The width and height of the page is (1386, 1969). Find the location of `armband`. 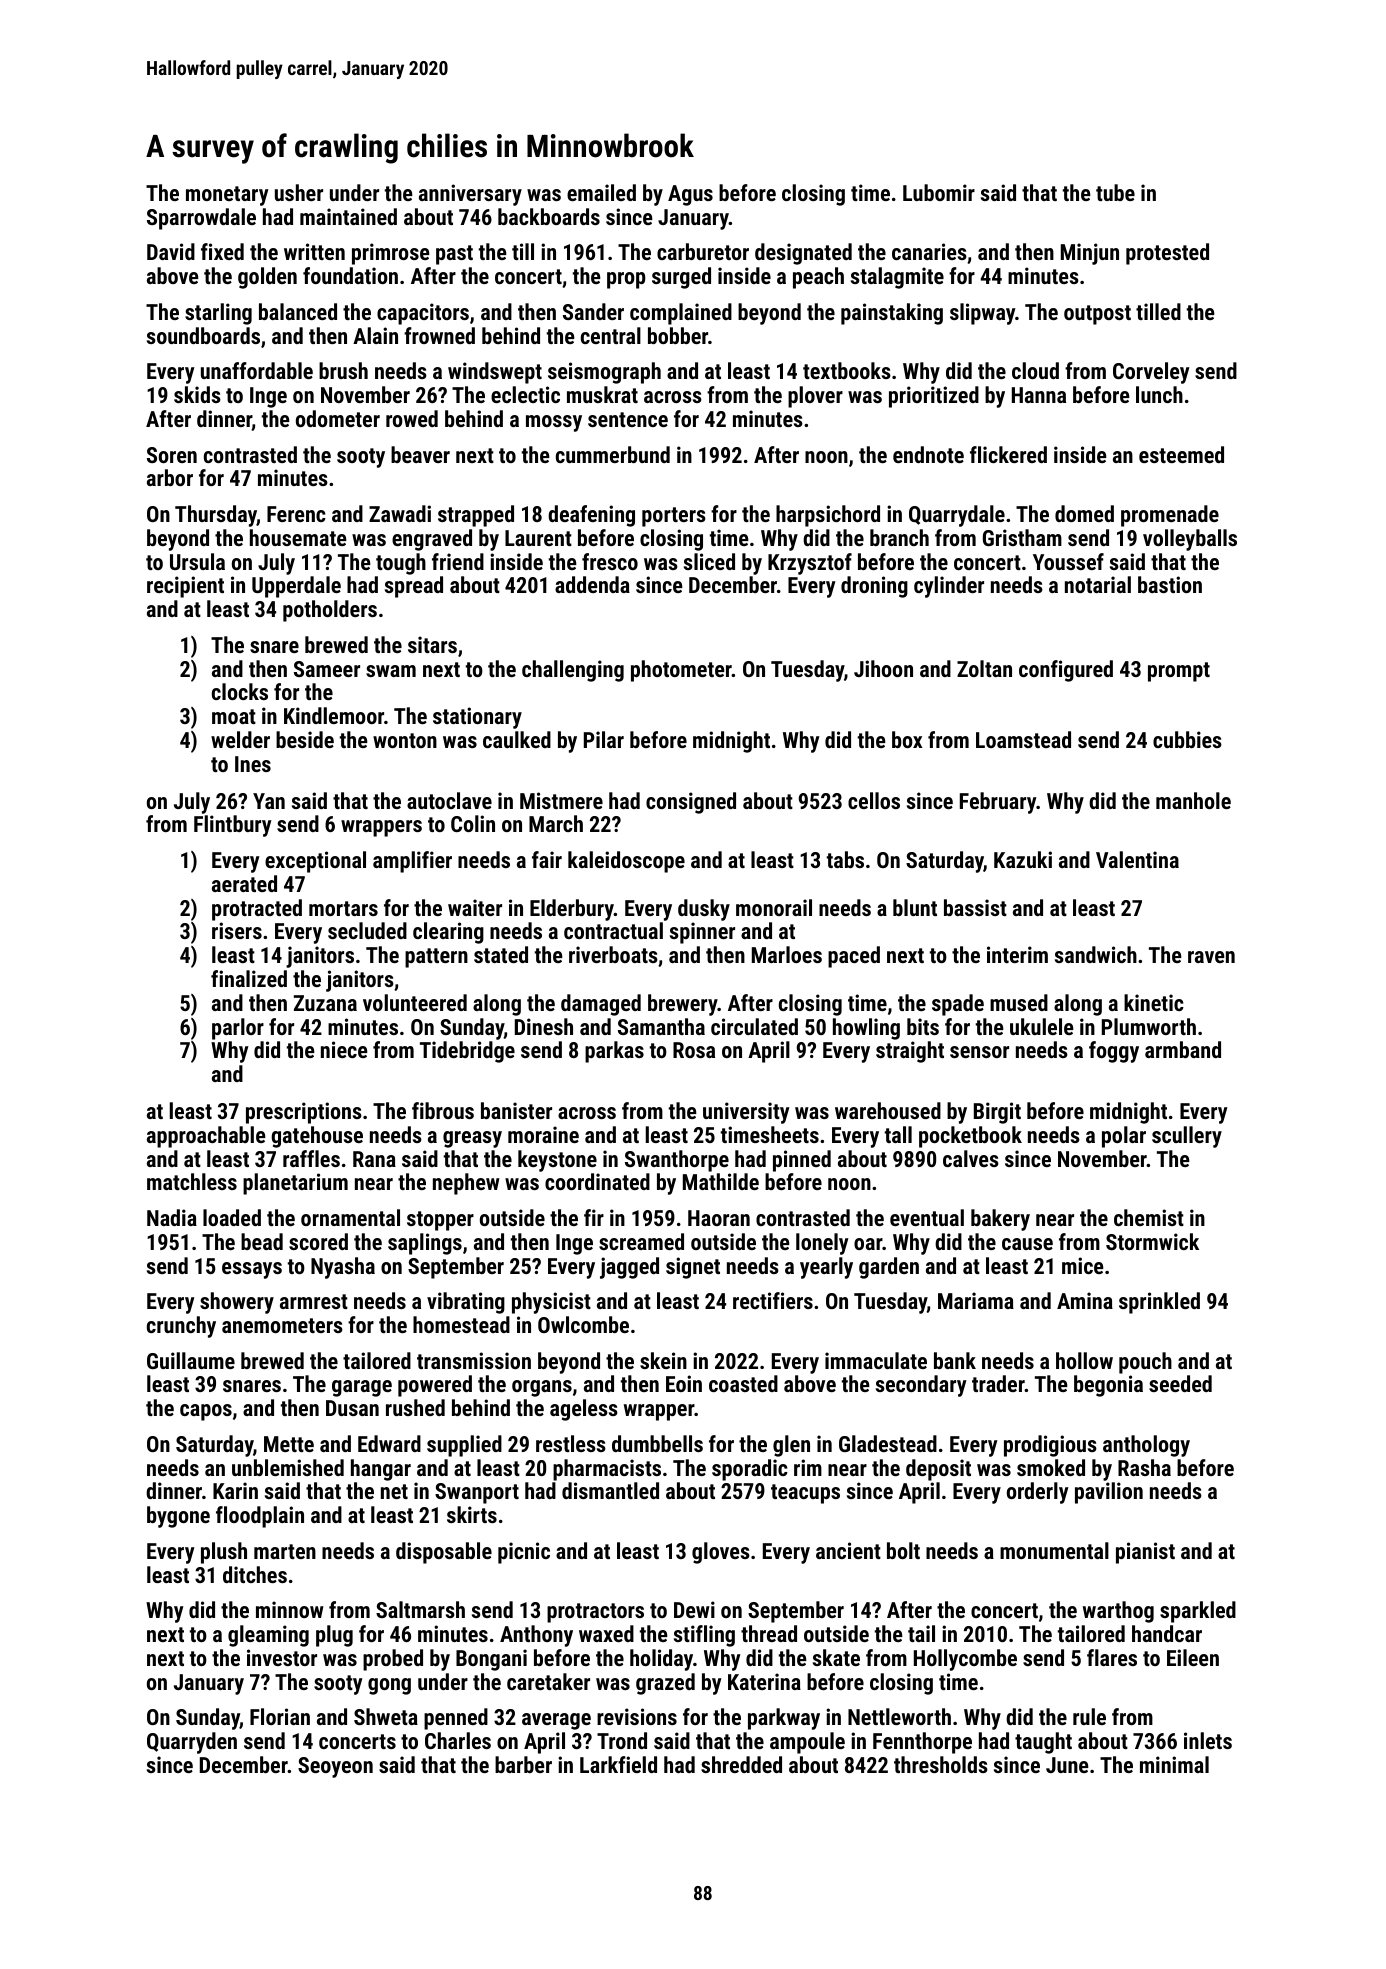

armband is located at coordinates (1183, 1049).
